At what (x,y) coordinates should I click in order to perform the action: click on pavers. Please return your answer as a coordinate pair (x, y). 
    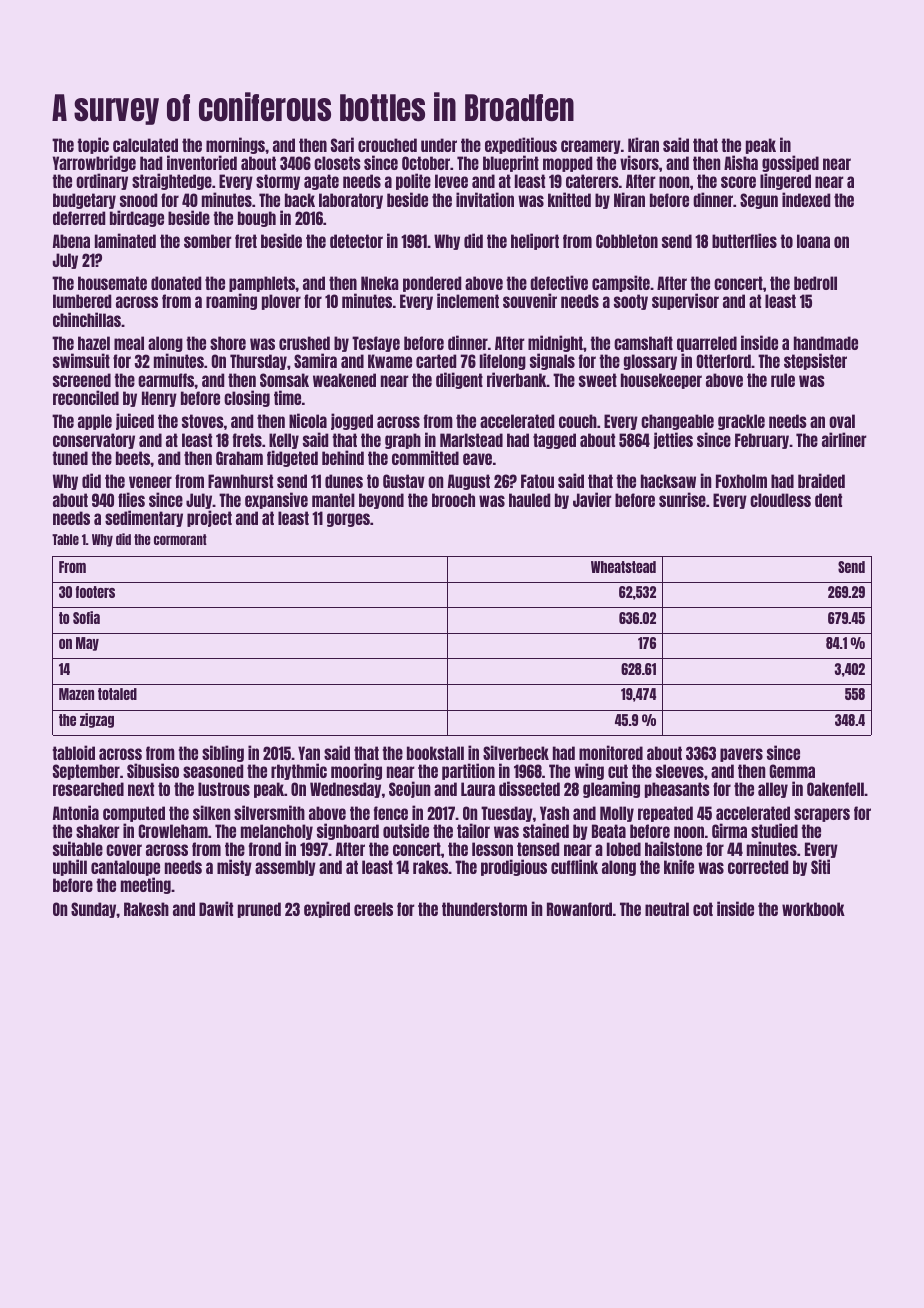
    Looking at the image, I should click on (741, 755).
